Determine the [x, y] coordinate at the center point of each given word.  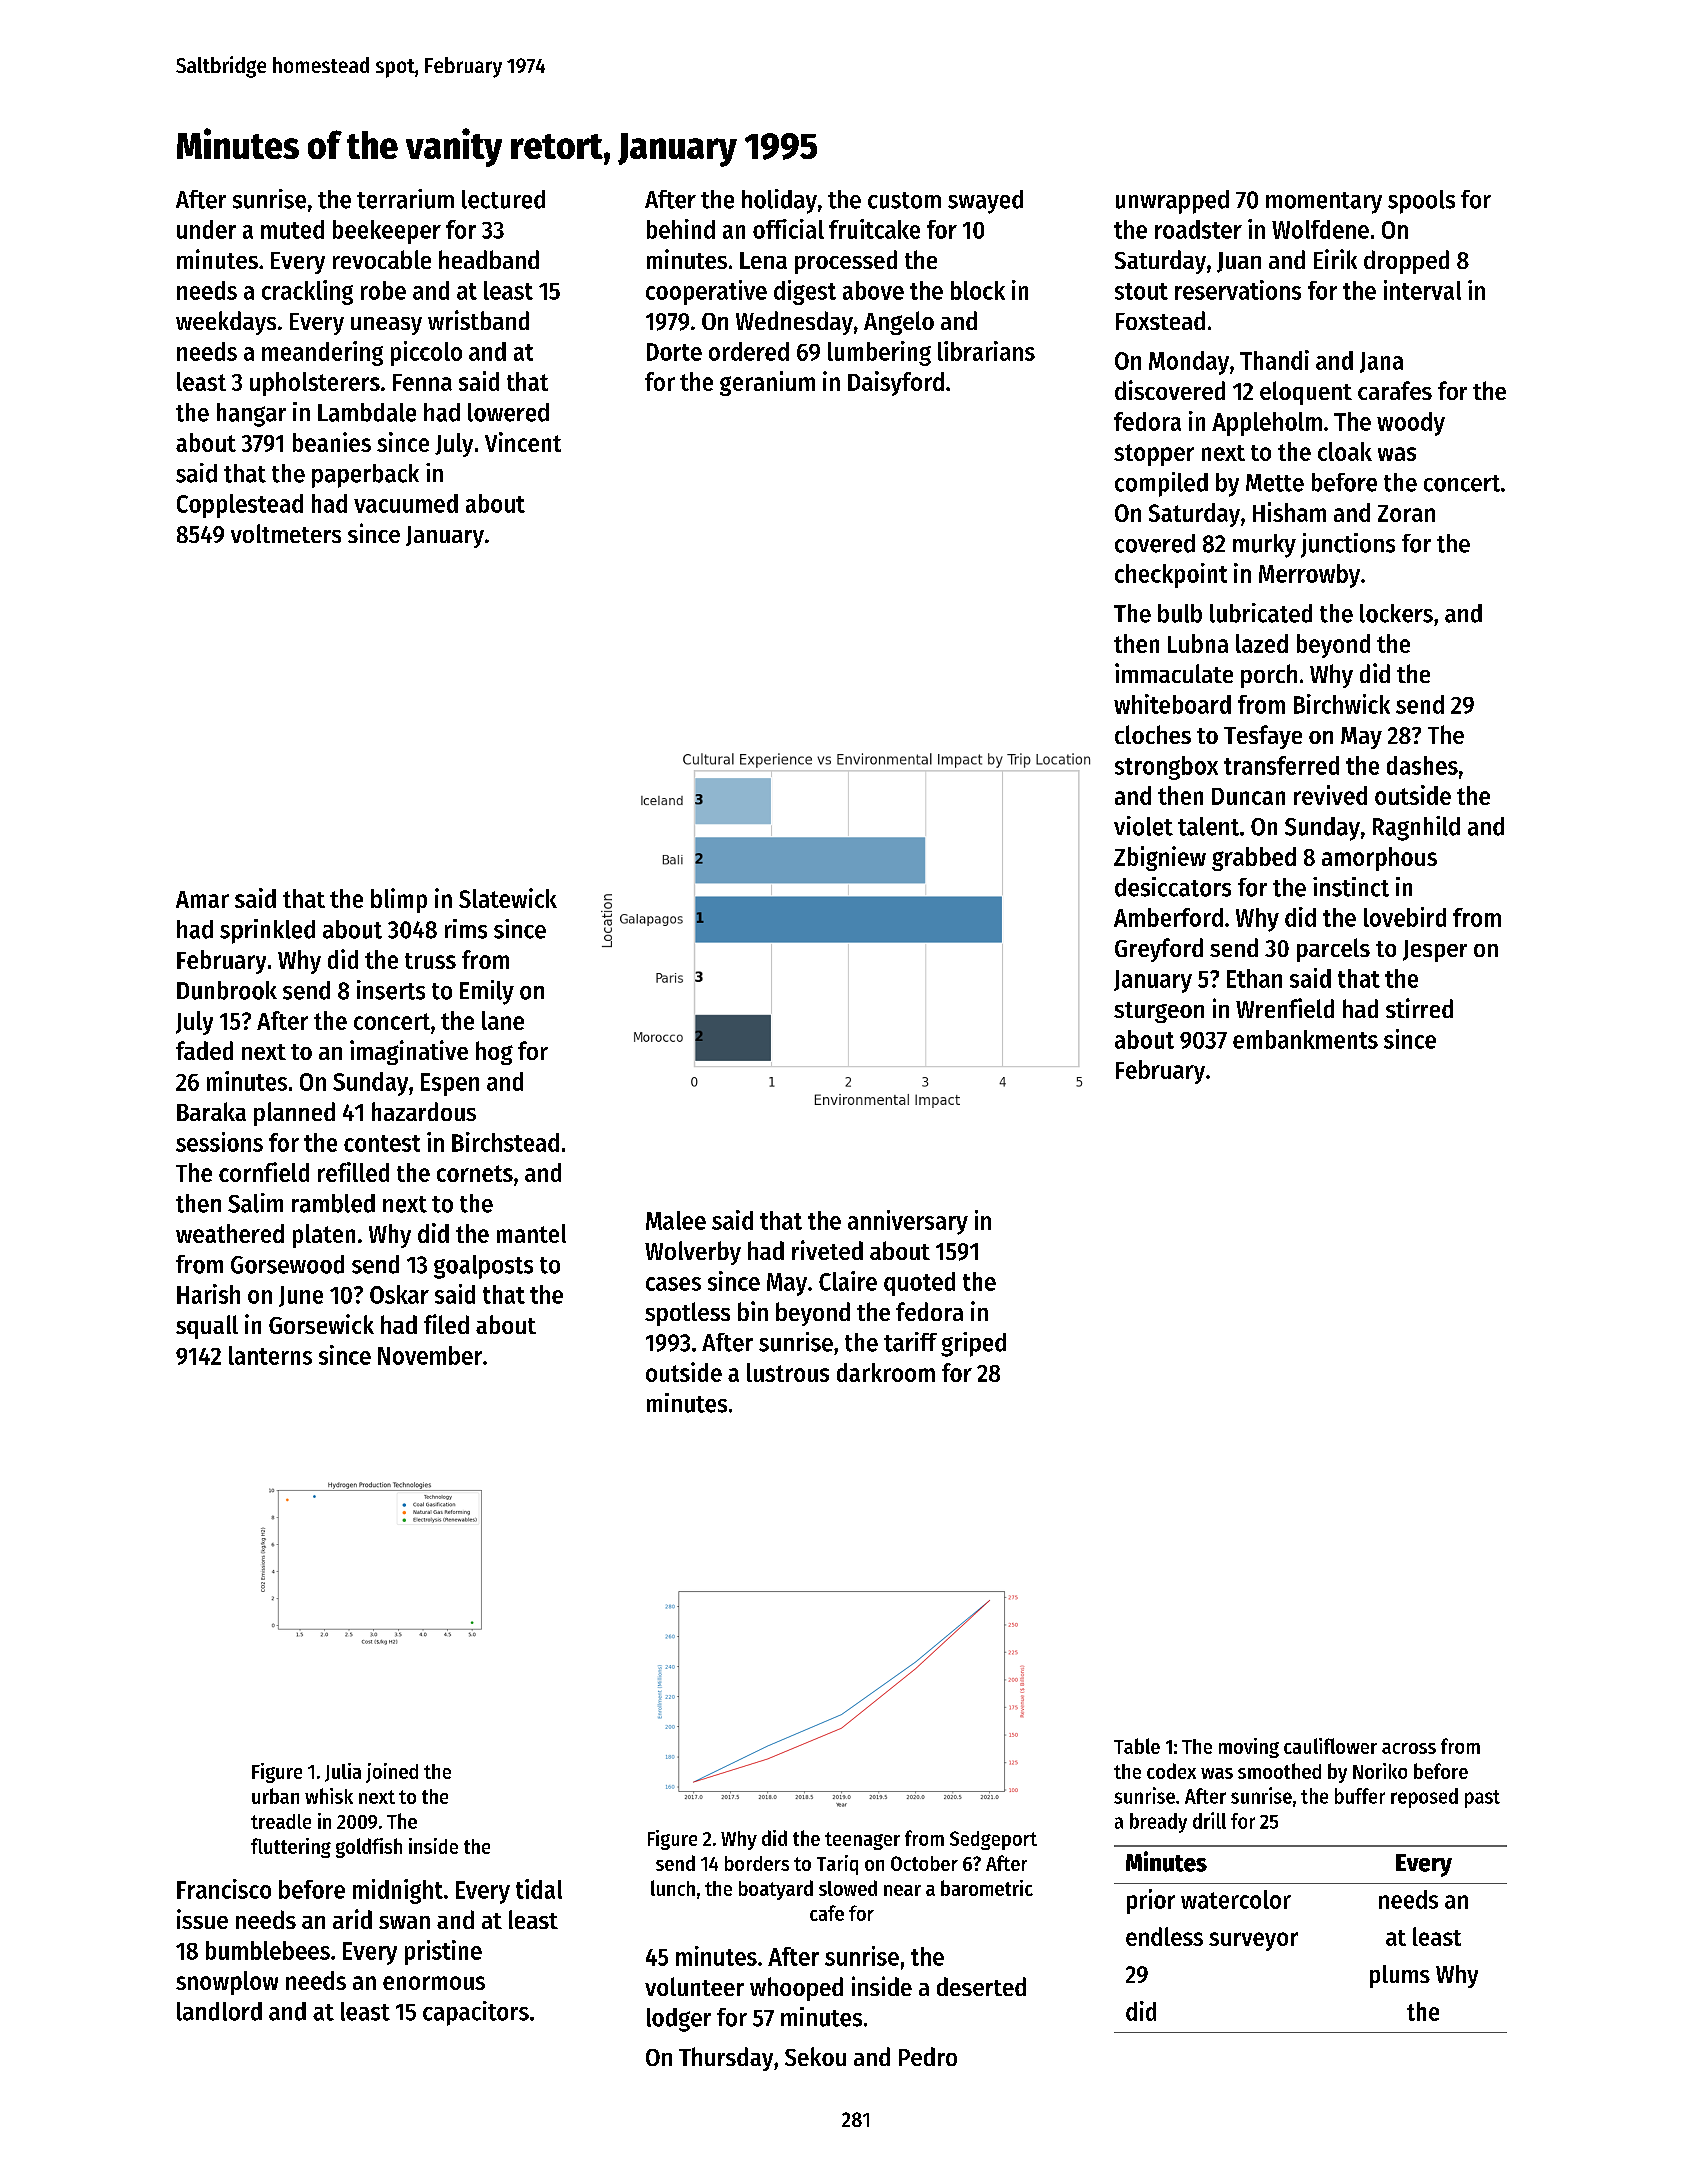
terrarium [405, 199]
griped [973, 1344]
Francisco [224, 1889]
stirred [1419, 1008]
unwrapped [1172, 202]
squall [207, 1327]
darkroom [886, 1372]
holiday [779, 201]
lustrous [788, 1372]
